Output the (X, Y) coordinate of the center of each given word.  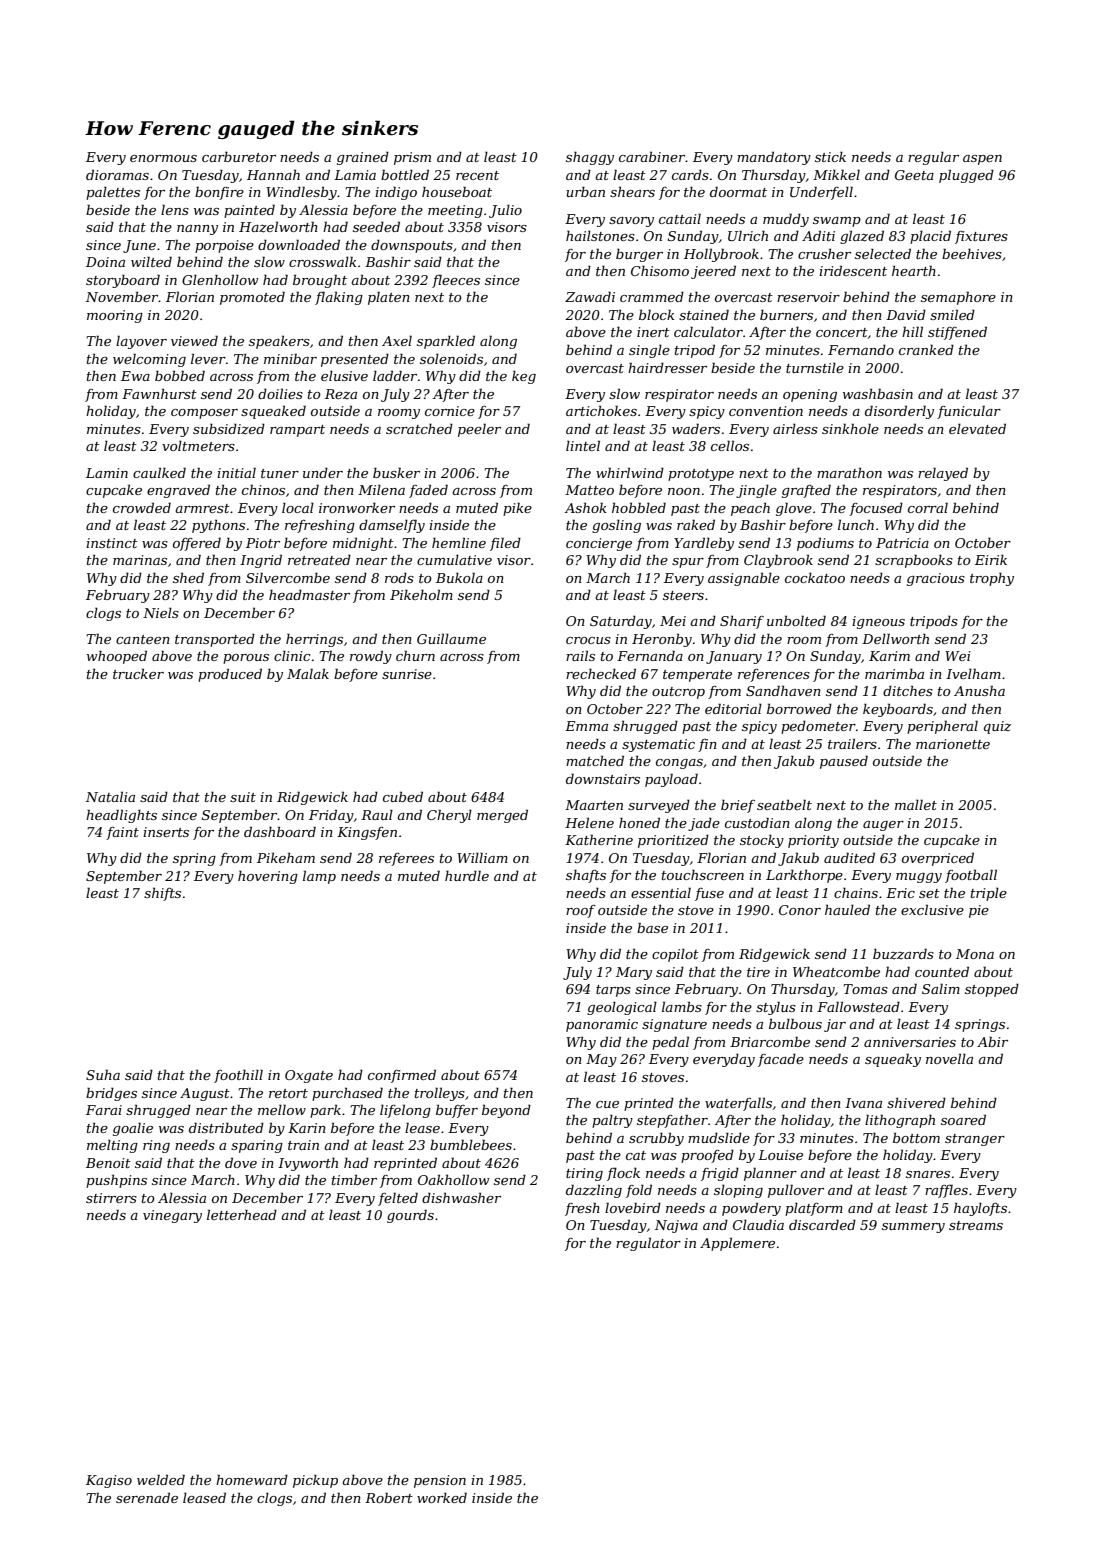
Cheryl (449, 816)
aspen (982, 160)
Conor (800, 910)
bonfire (219, 193)
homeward (252, 1479)
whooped (117, 657)
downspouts (412, 246)
